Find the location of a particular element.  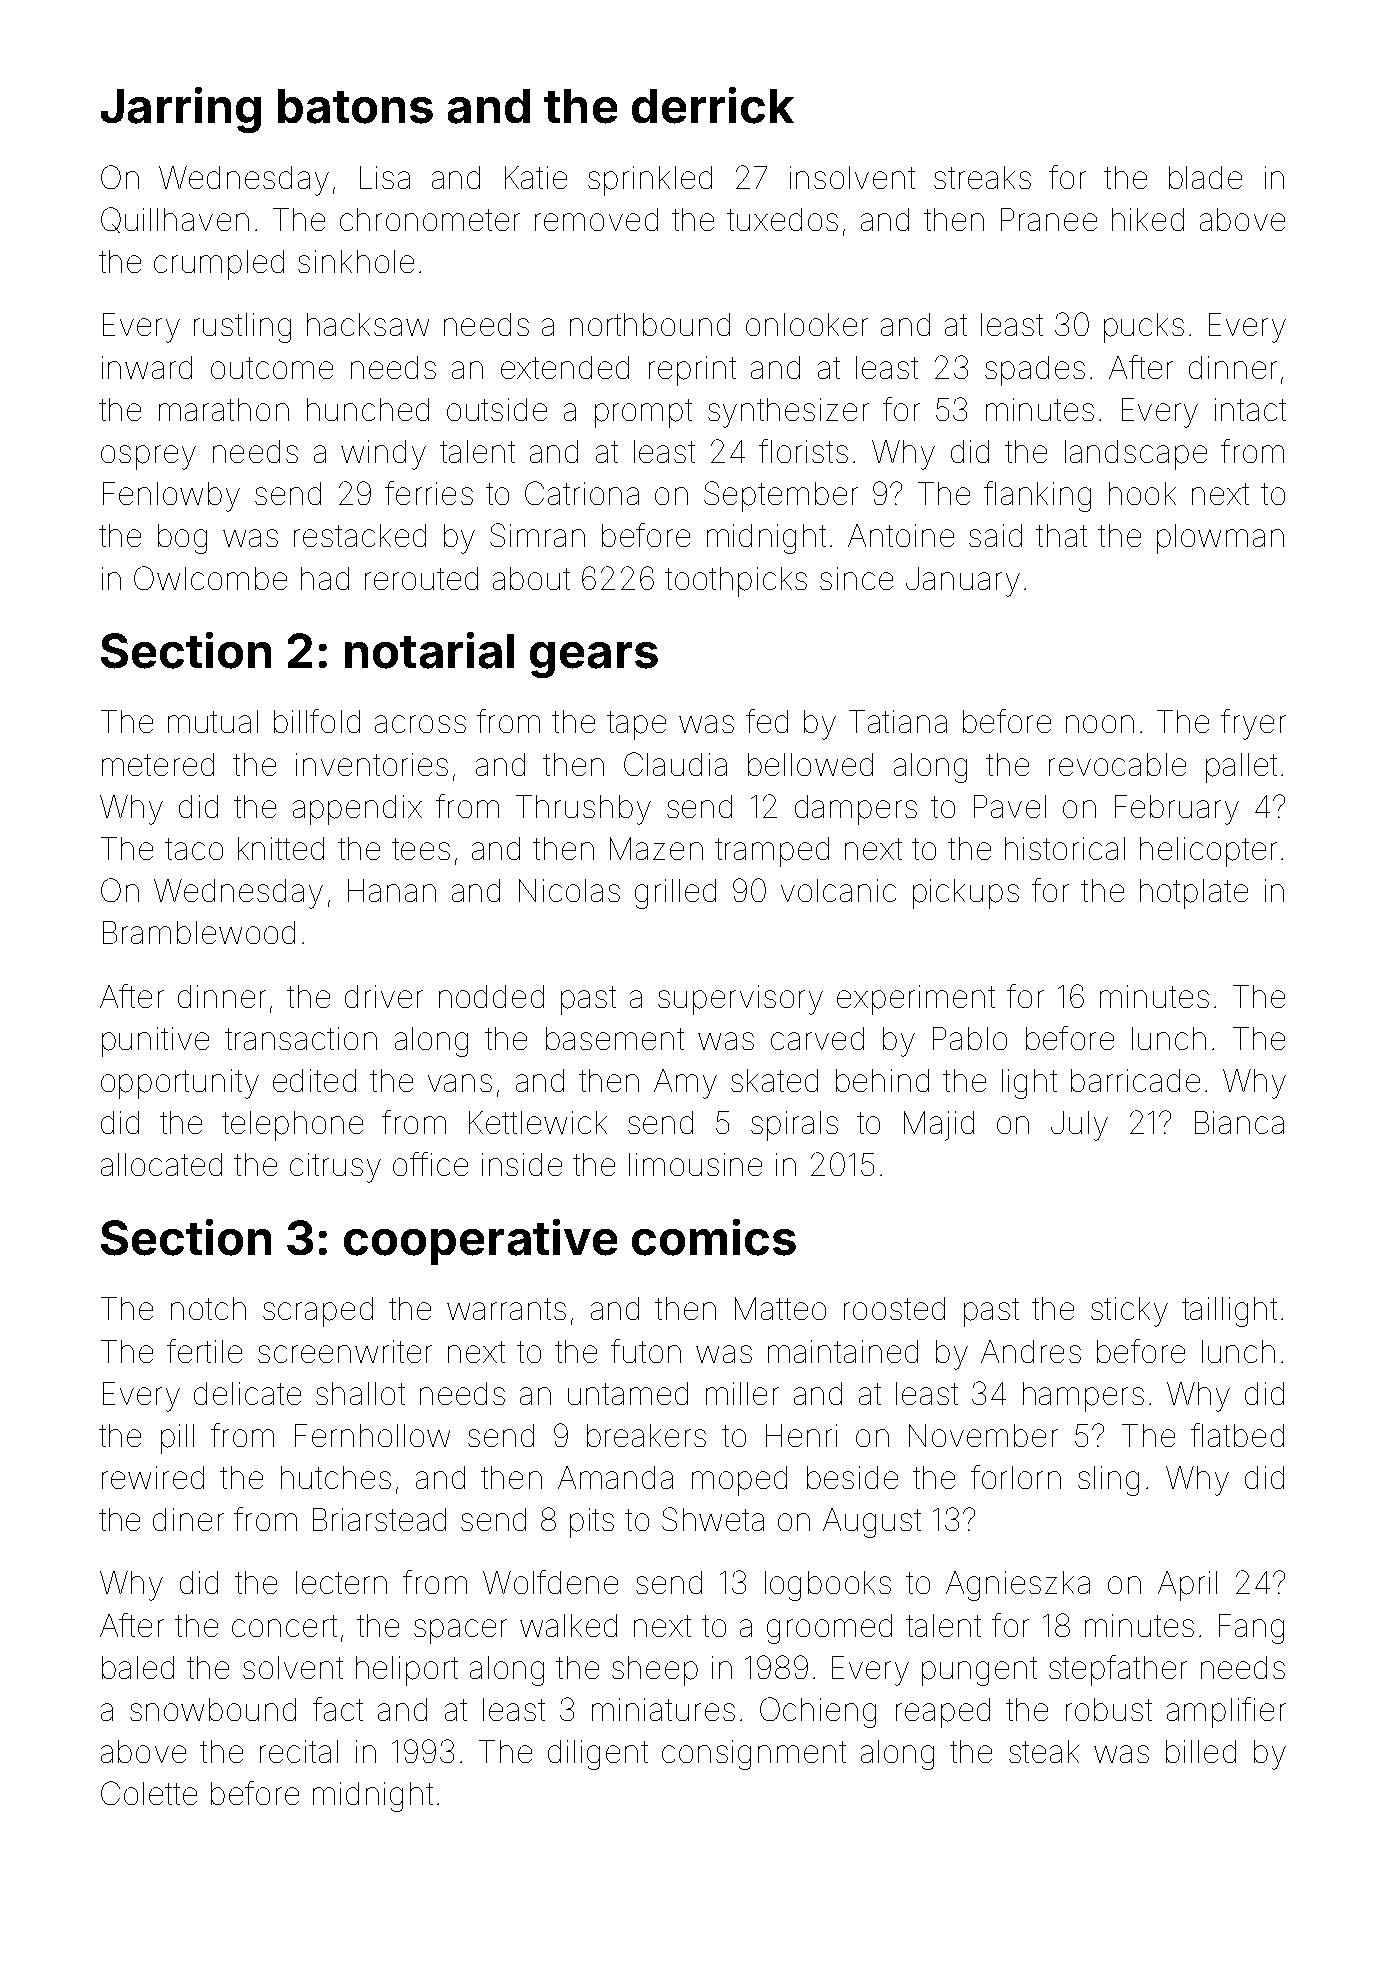

snowbound is located at coordinates (213, 1709).
